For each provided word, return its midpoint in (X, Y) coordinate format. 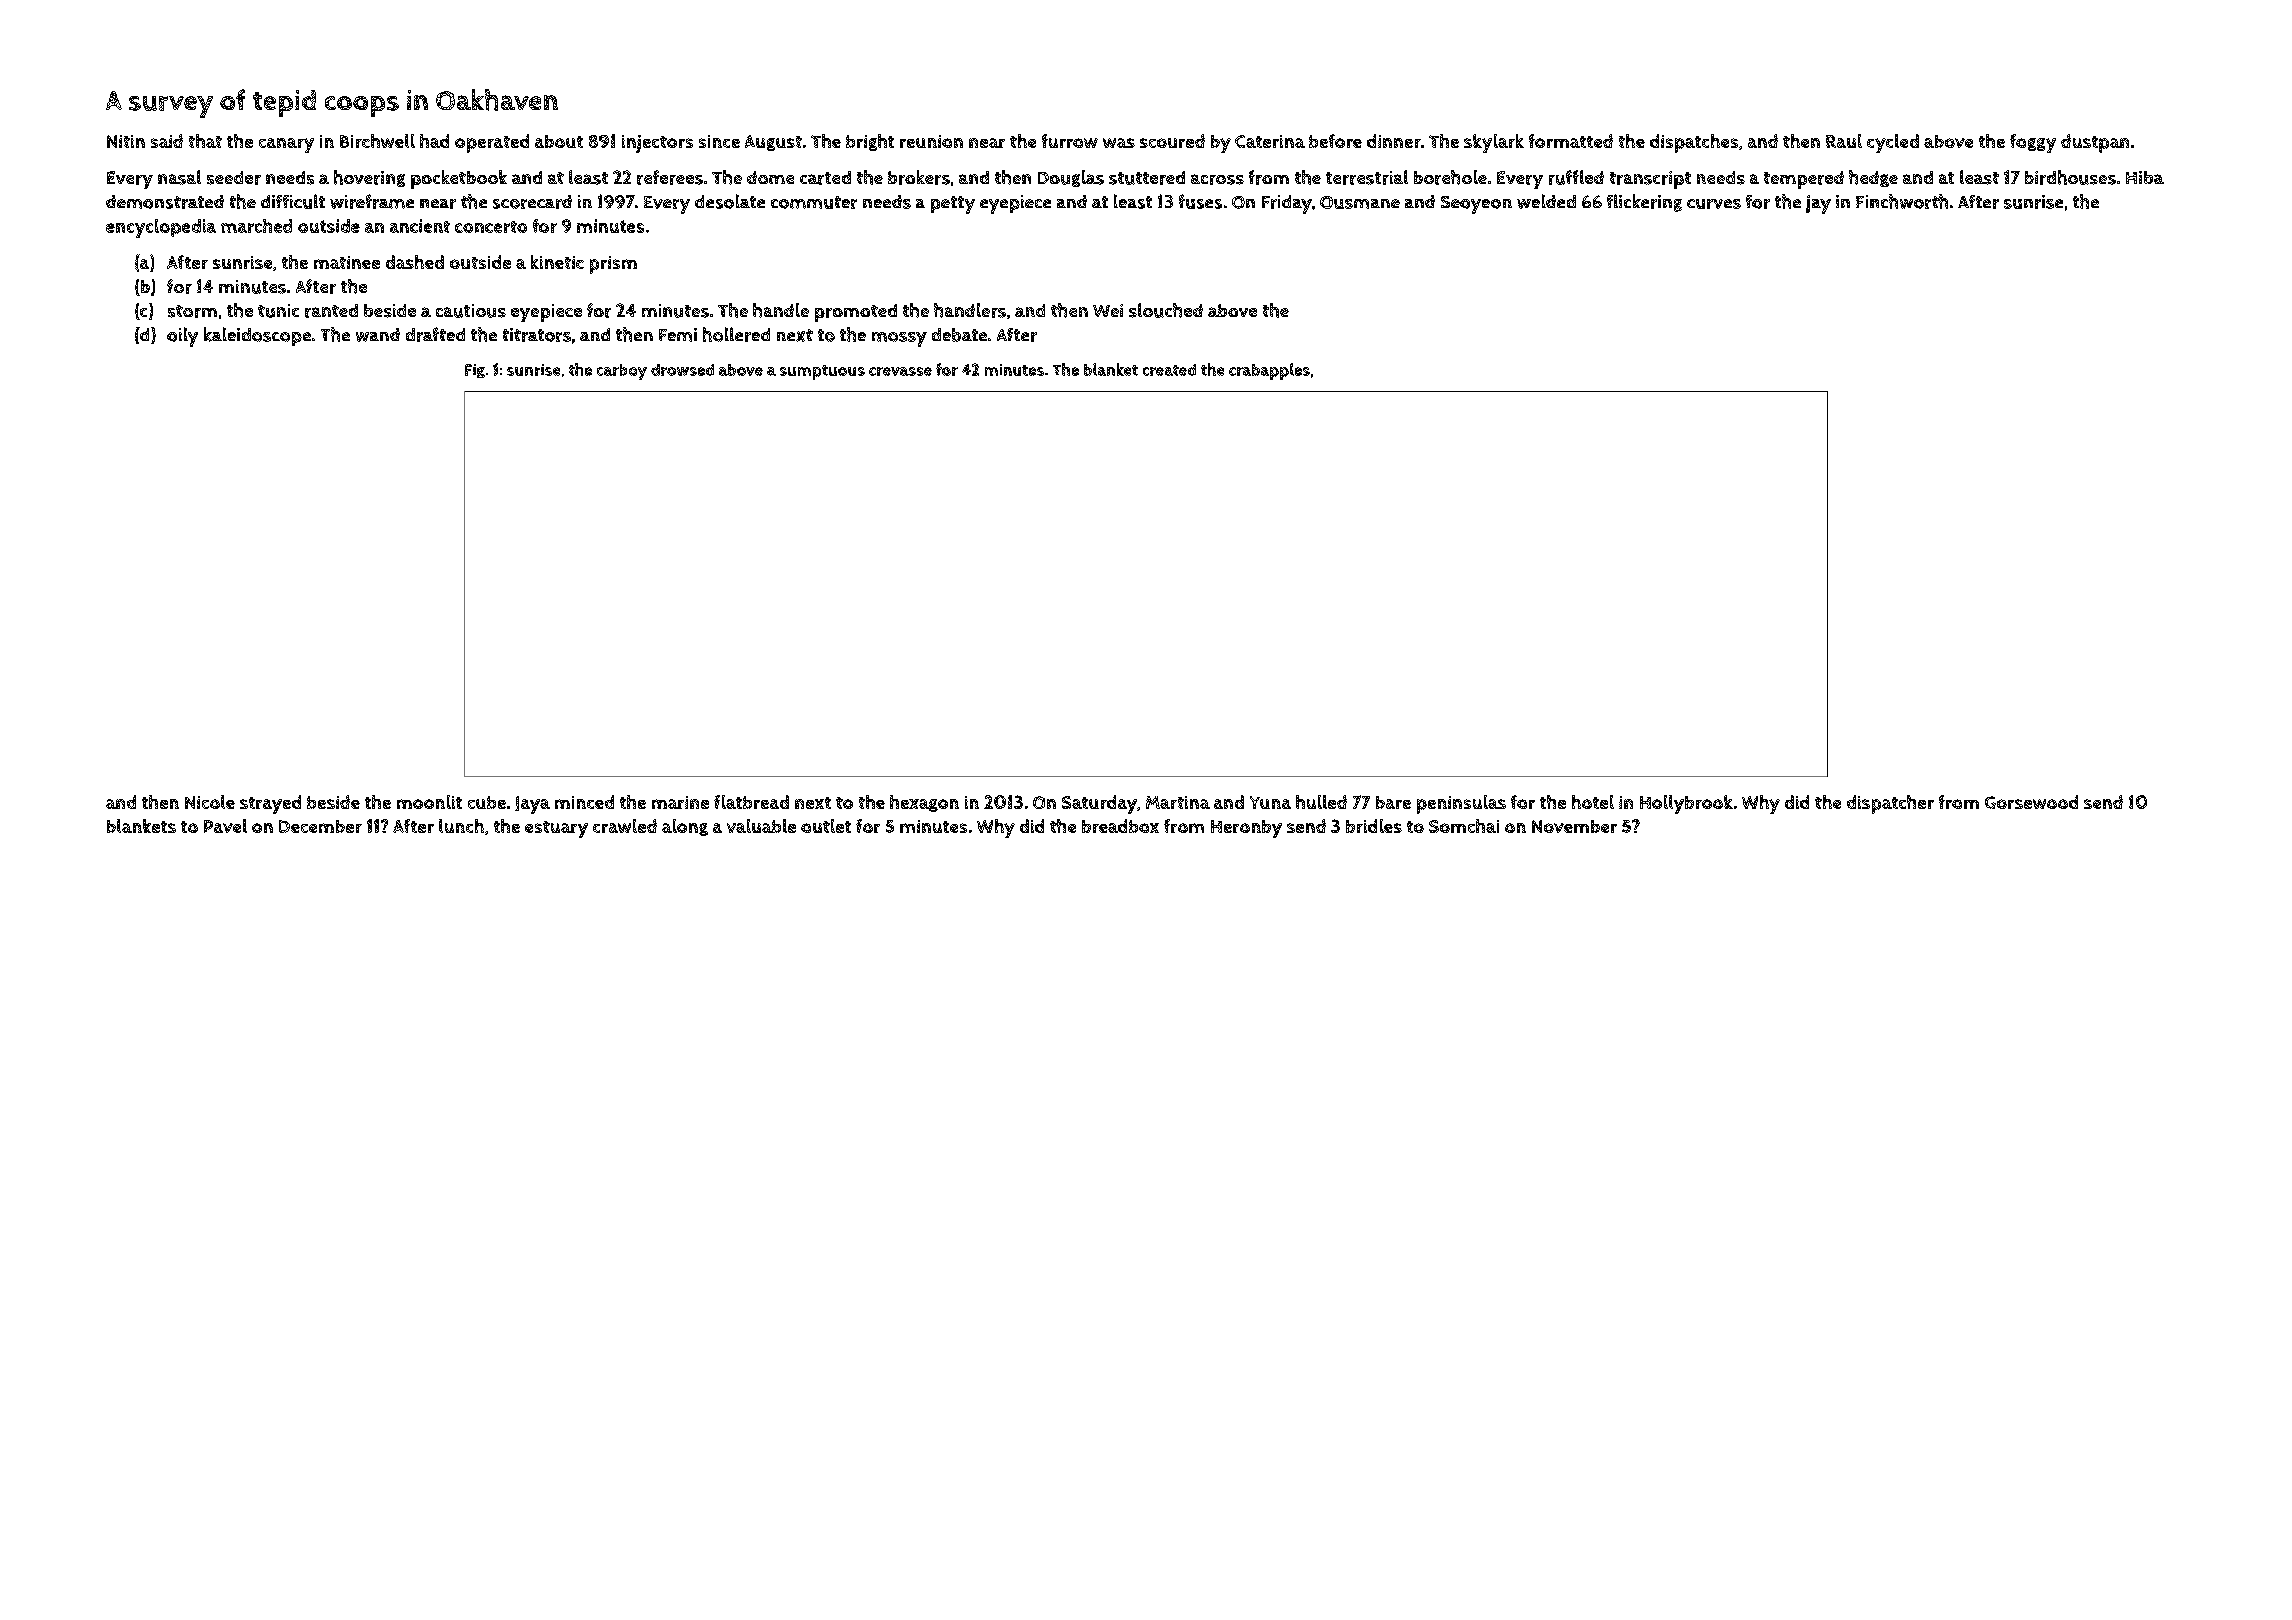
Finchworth (1902, 201)
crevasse (900, 371)
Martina (1178, 802)
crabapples (1269, 371)
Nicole (210, 802)
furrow (1070, 141)
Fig (475, 371)
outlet (826, 826)
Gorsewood (2031, 802)
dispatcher (1890, 804)
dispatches (1694, 143)
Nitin (126, 141)
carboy (622, 372)
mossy (899, 339)
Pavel (225, 826)
